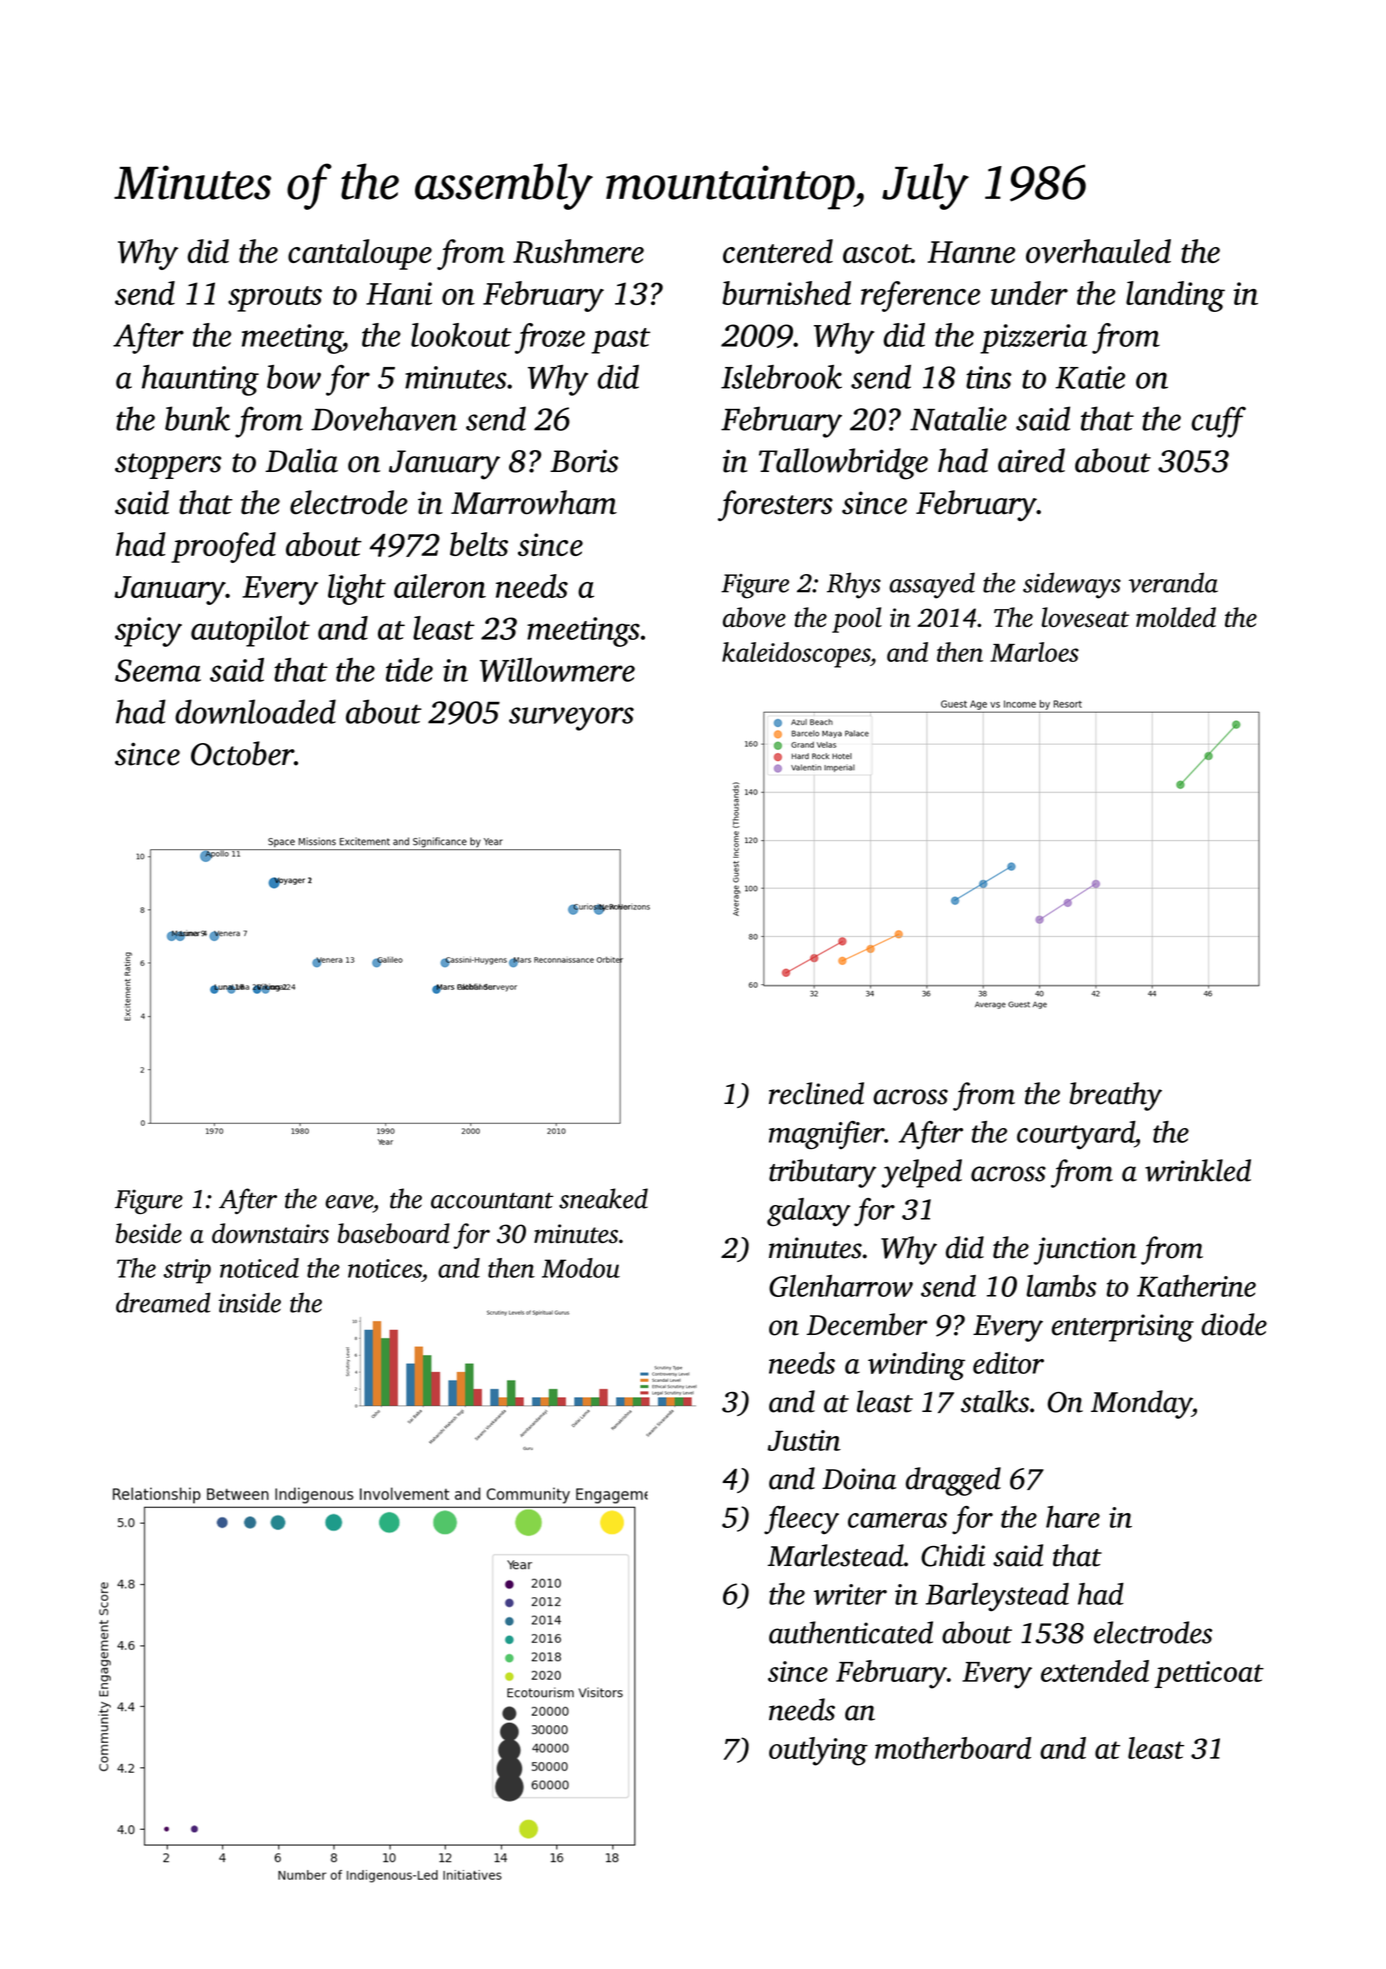  I want to click on tide, so click(409, 670).
